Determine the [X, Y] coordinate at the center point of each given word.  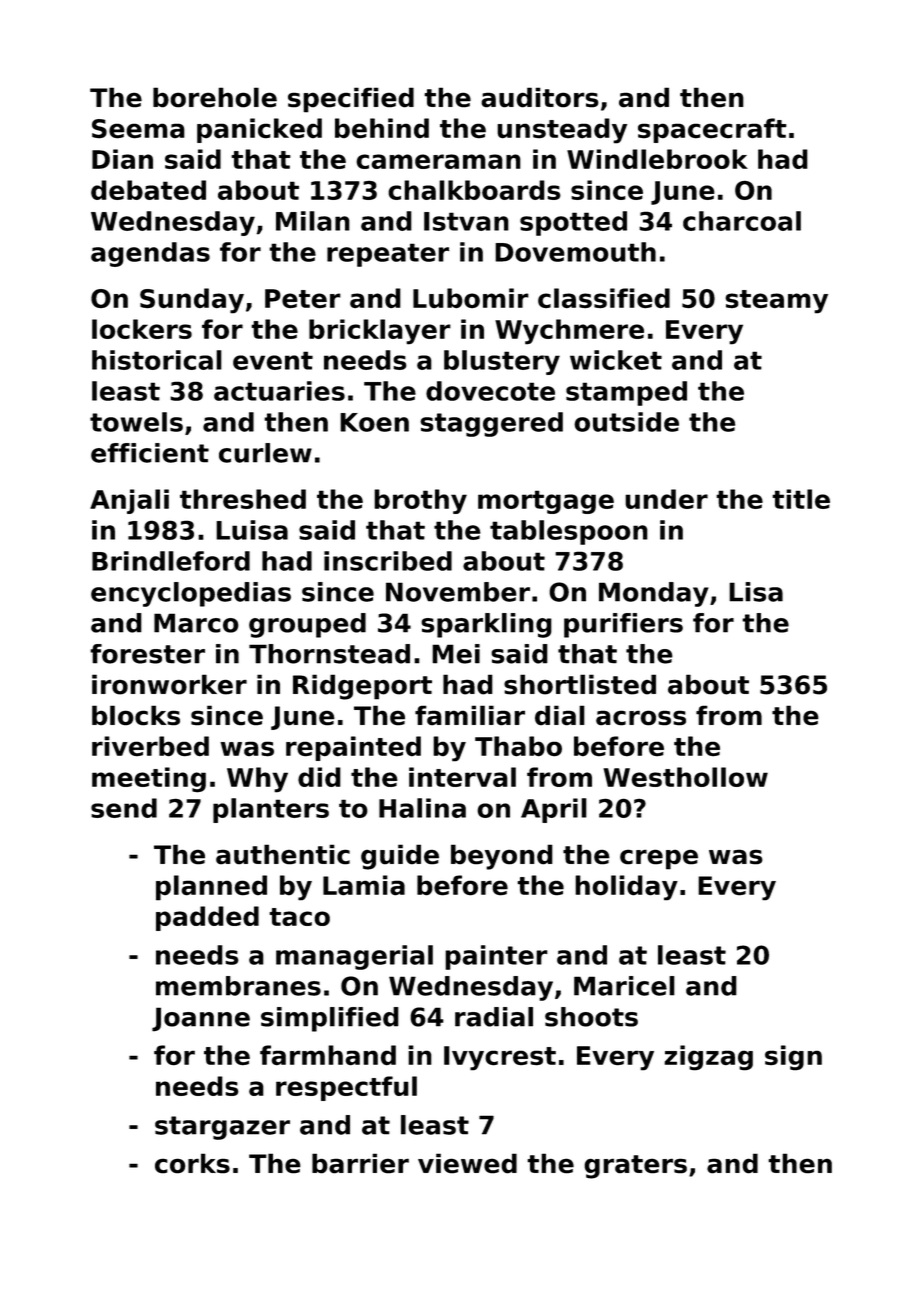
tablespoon [569, 532]
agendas [150, 254]
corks [192, 1163]
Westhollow [685, 777]
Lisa [756, 592]
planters [271, 810]
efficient [150, 453]
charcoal [742, 221]
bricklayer [380, 332]
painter [496, 957]
